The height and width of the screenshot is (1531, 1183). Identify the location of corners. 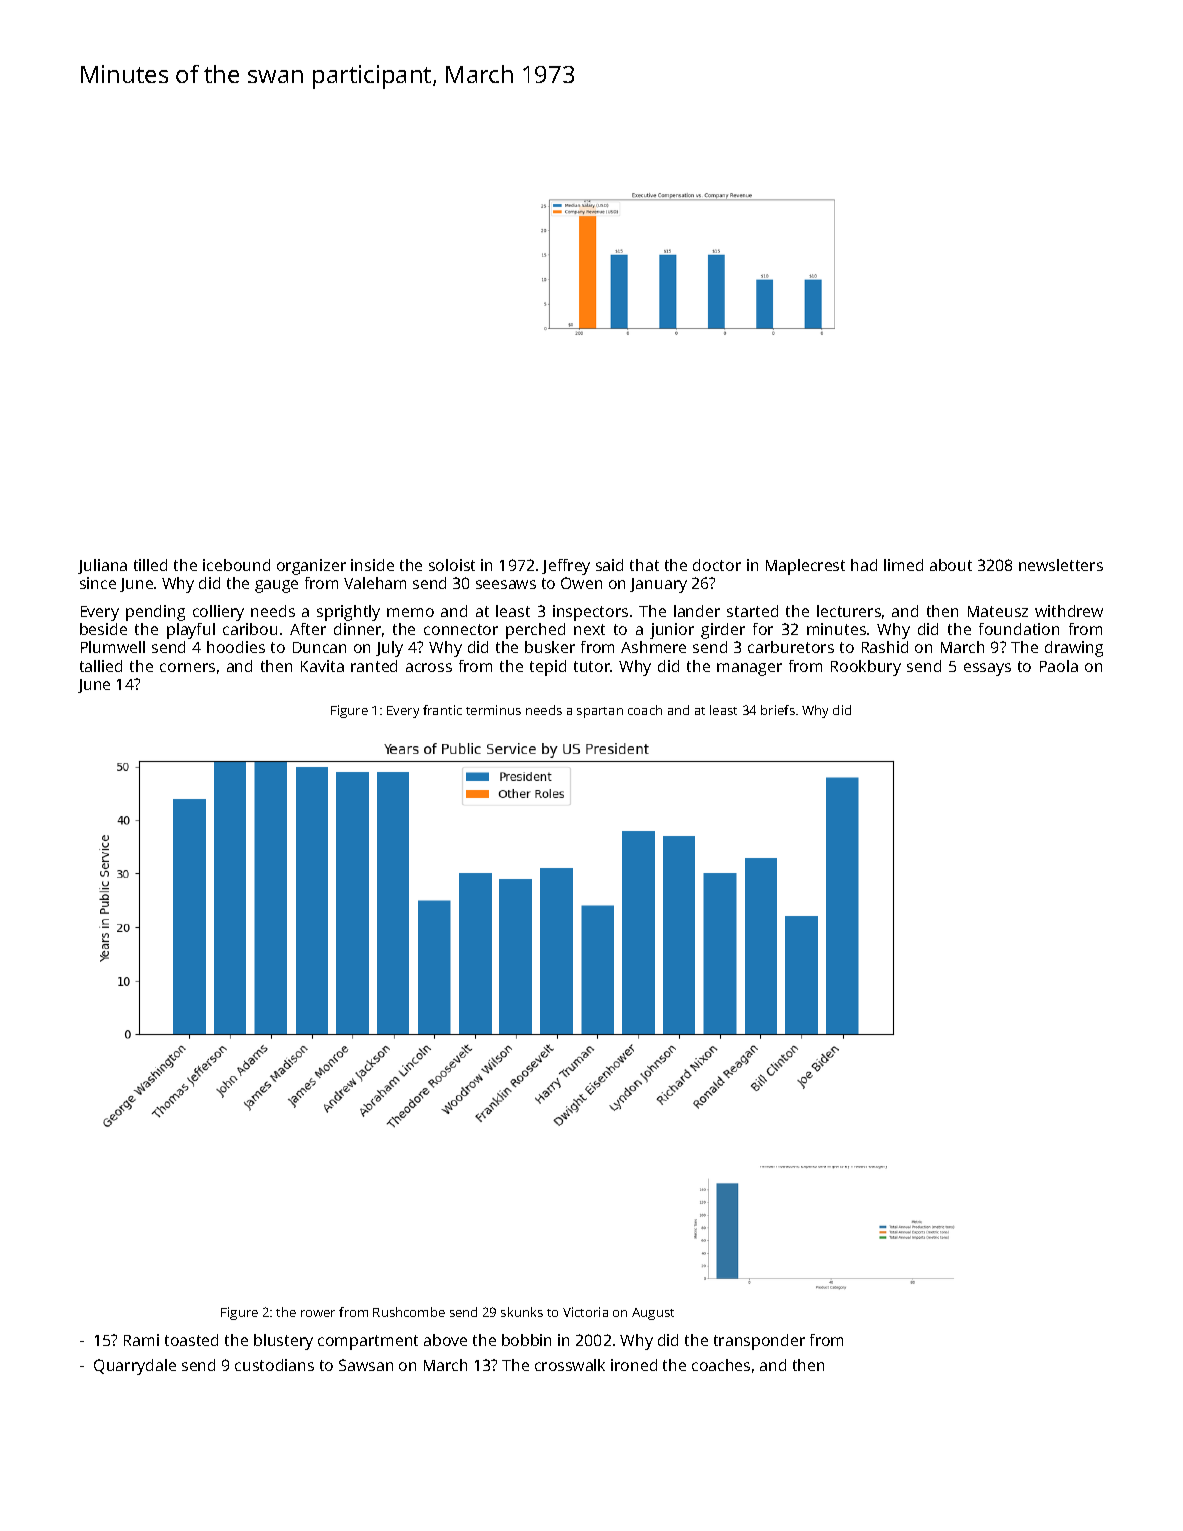
(187, 667).
